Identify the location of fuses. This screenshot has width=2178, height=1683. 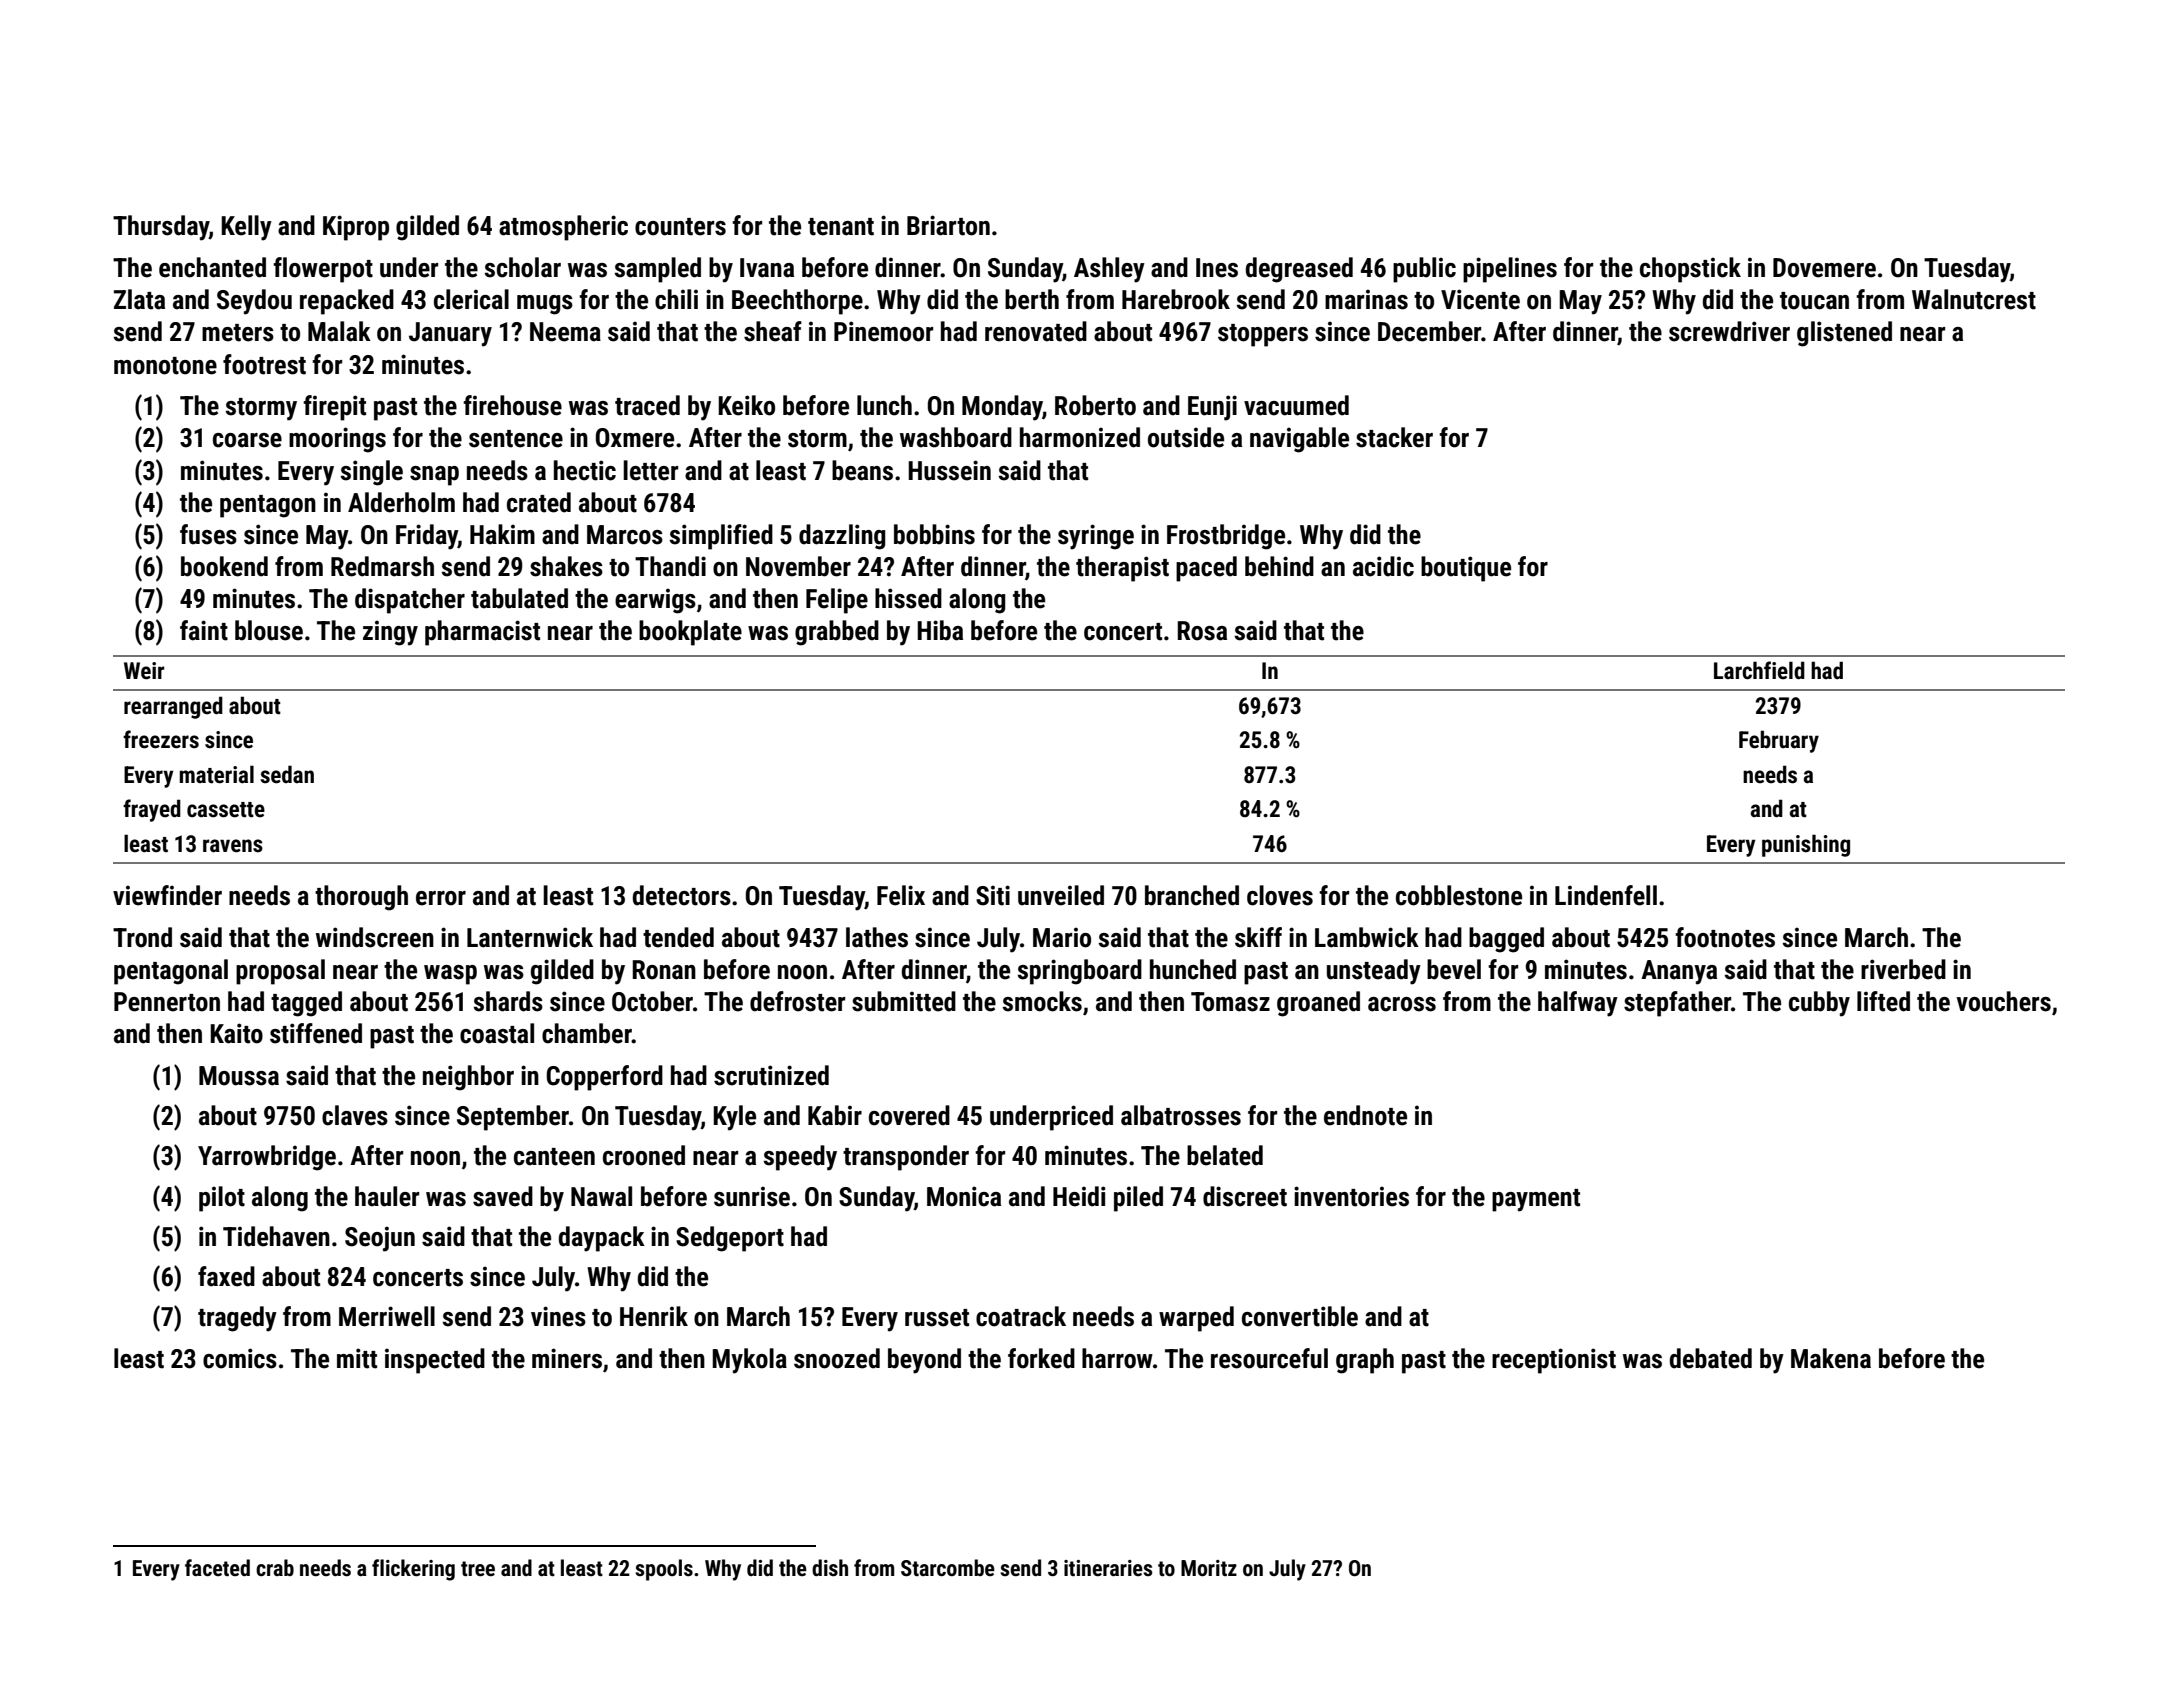
(208, 534).
